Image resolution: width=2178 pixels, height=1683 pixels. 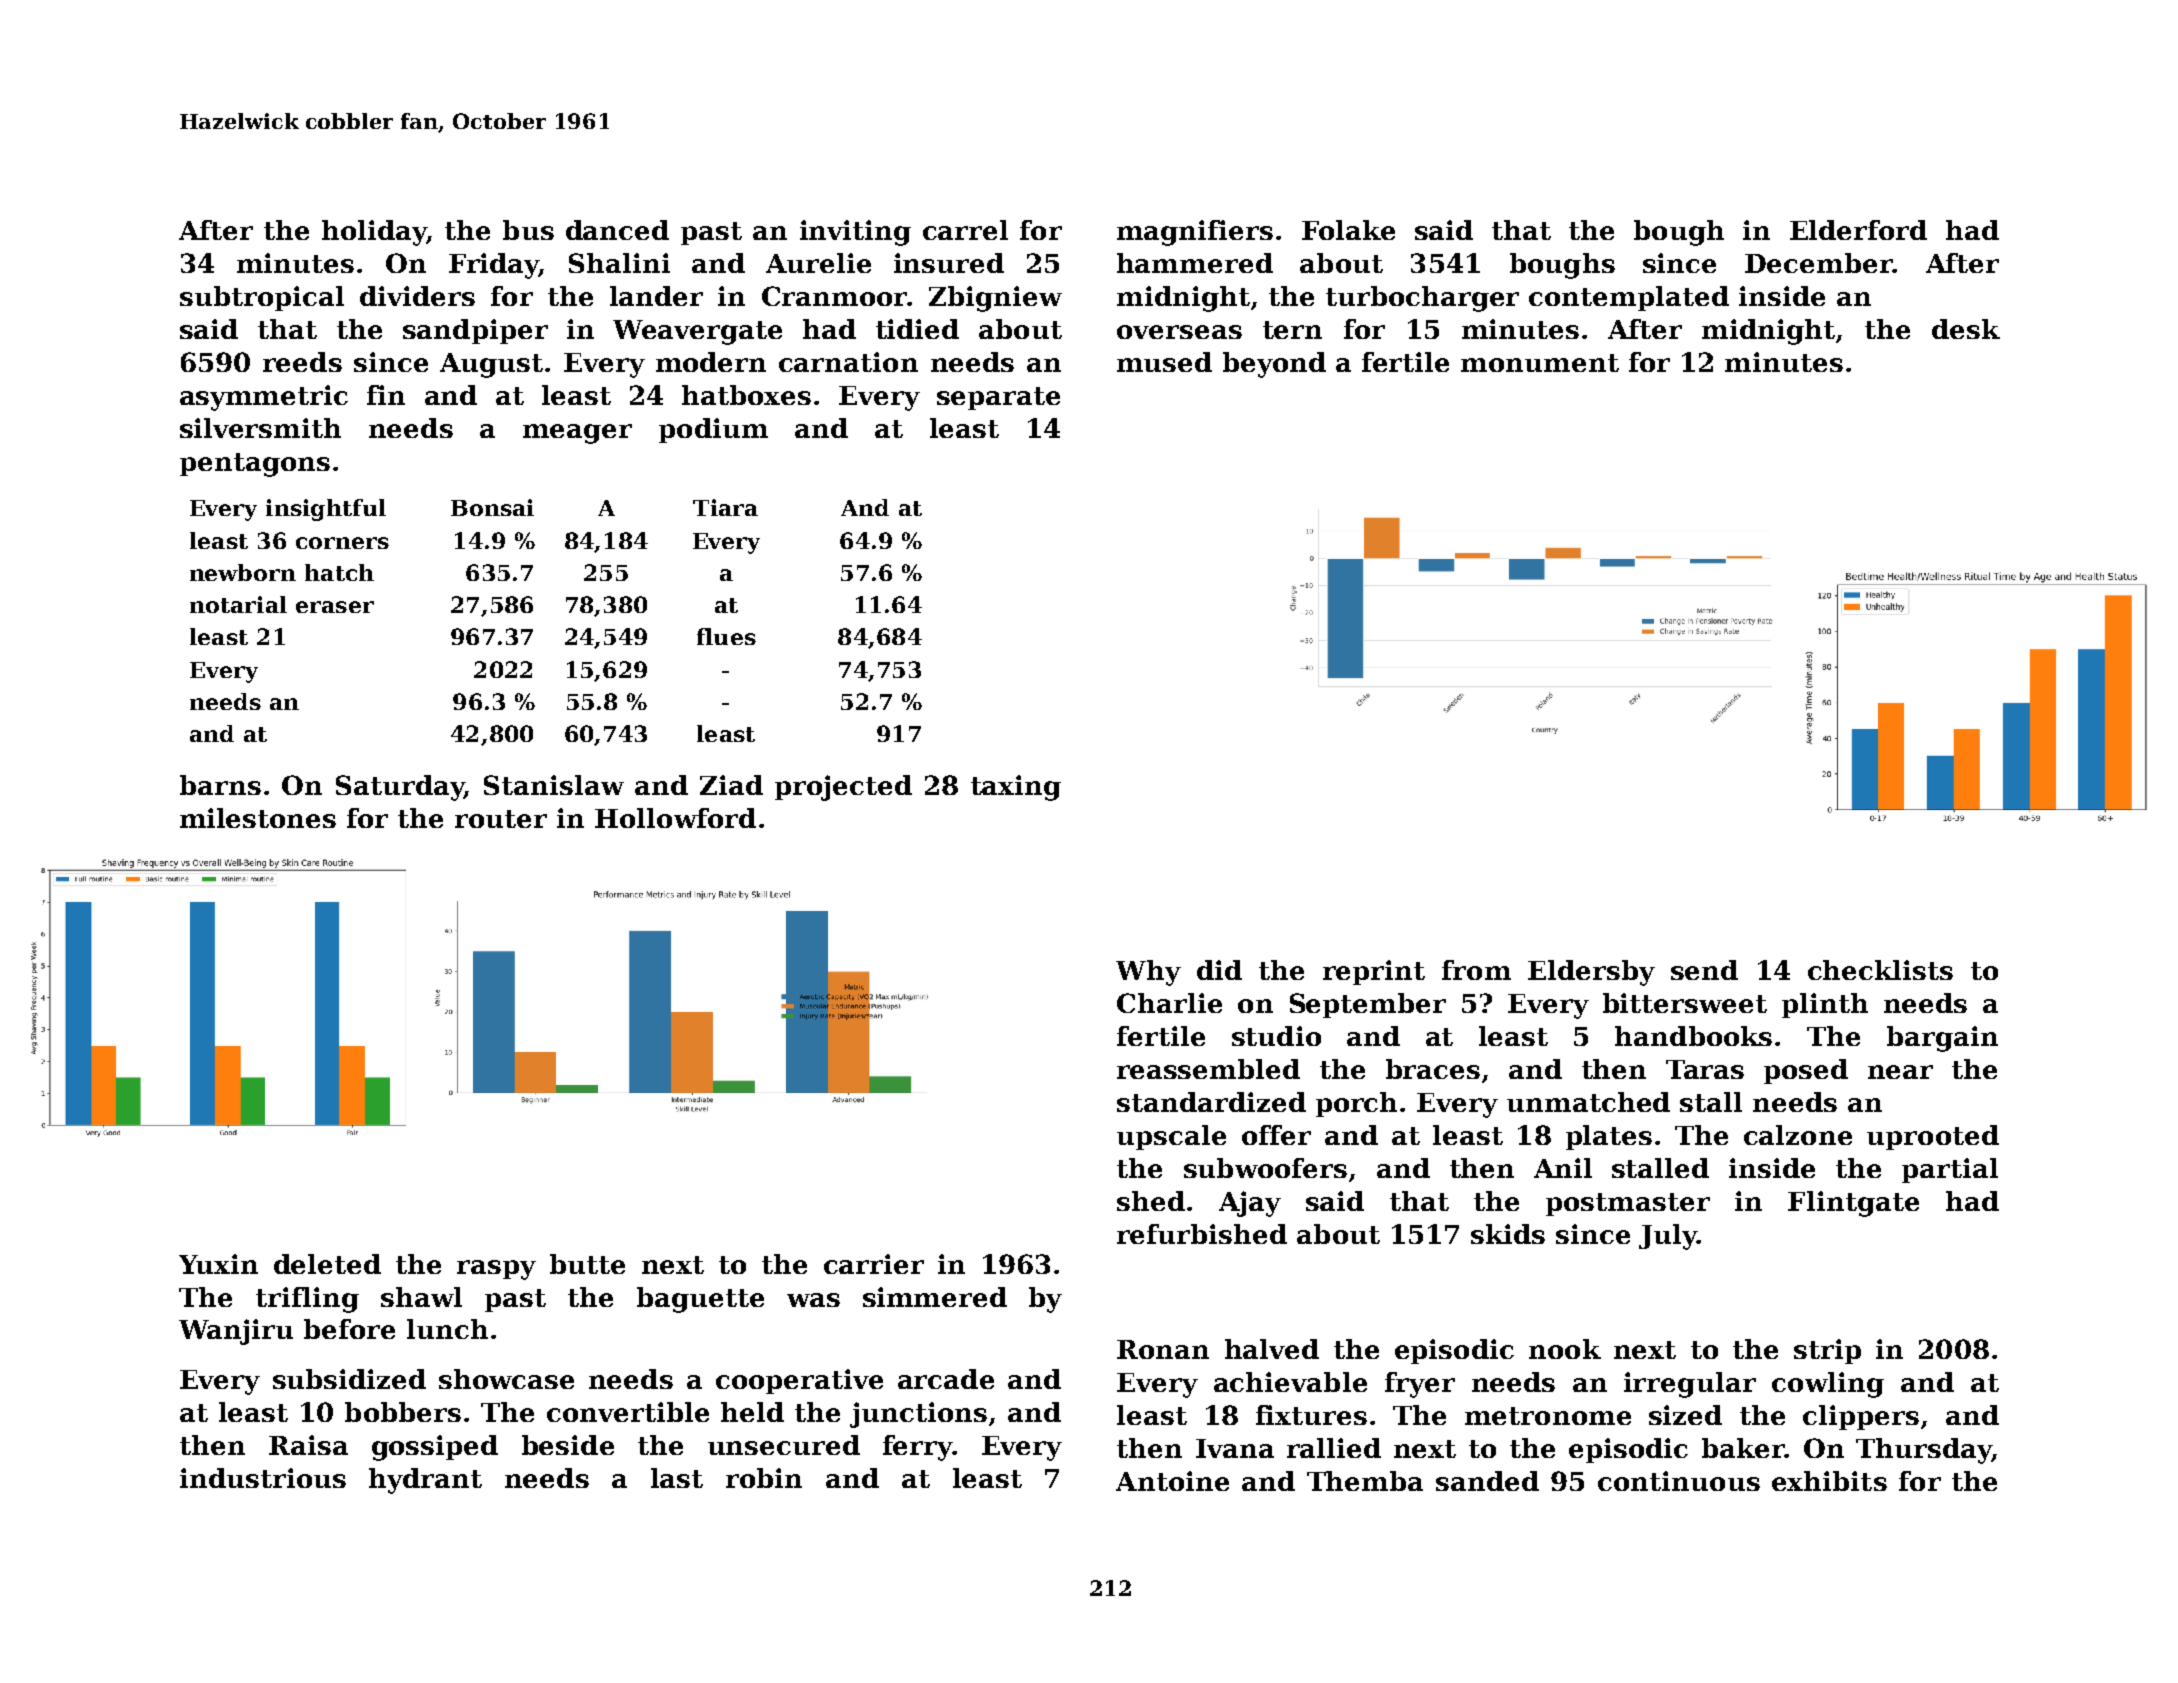 What do you see at coordinates (1798, 1135) in the document?
I see `calzone` at bounding box center [1798, 1135].
